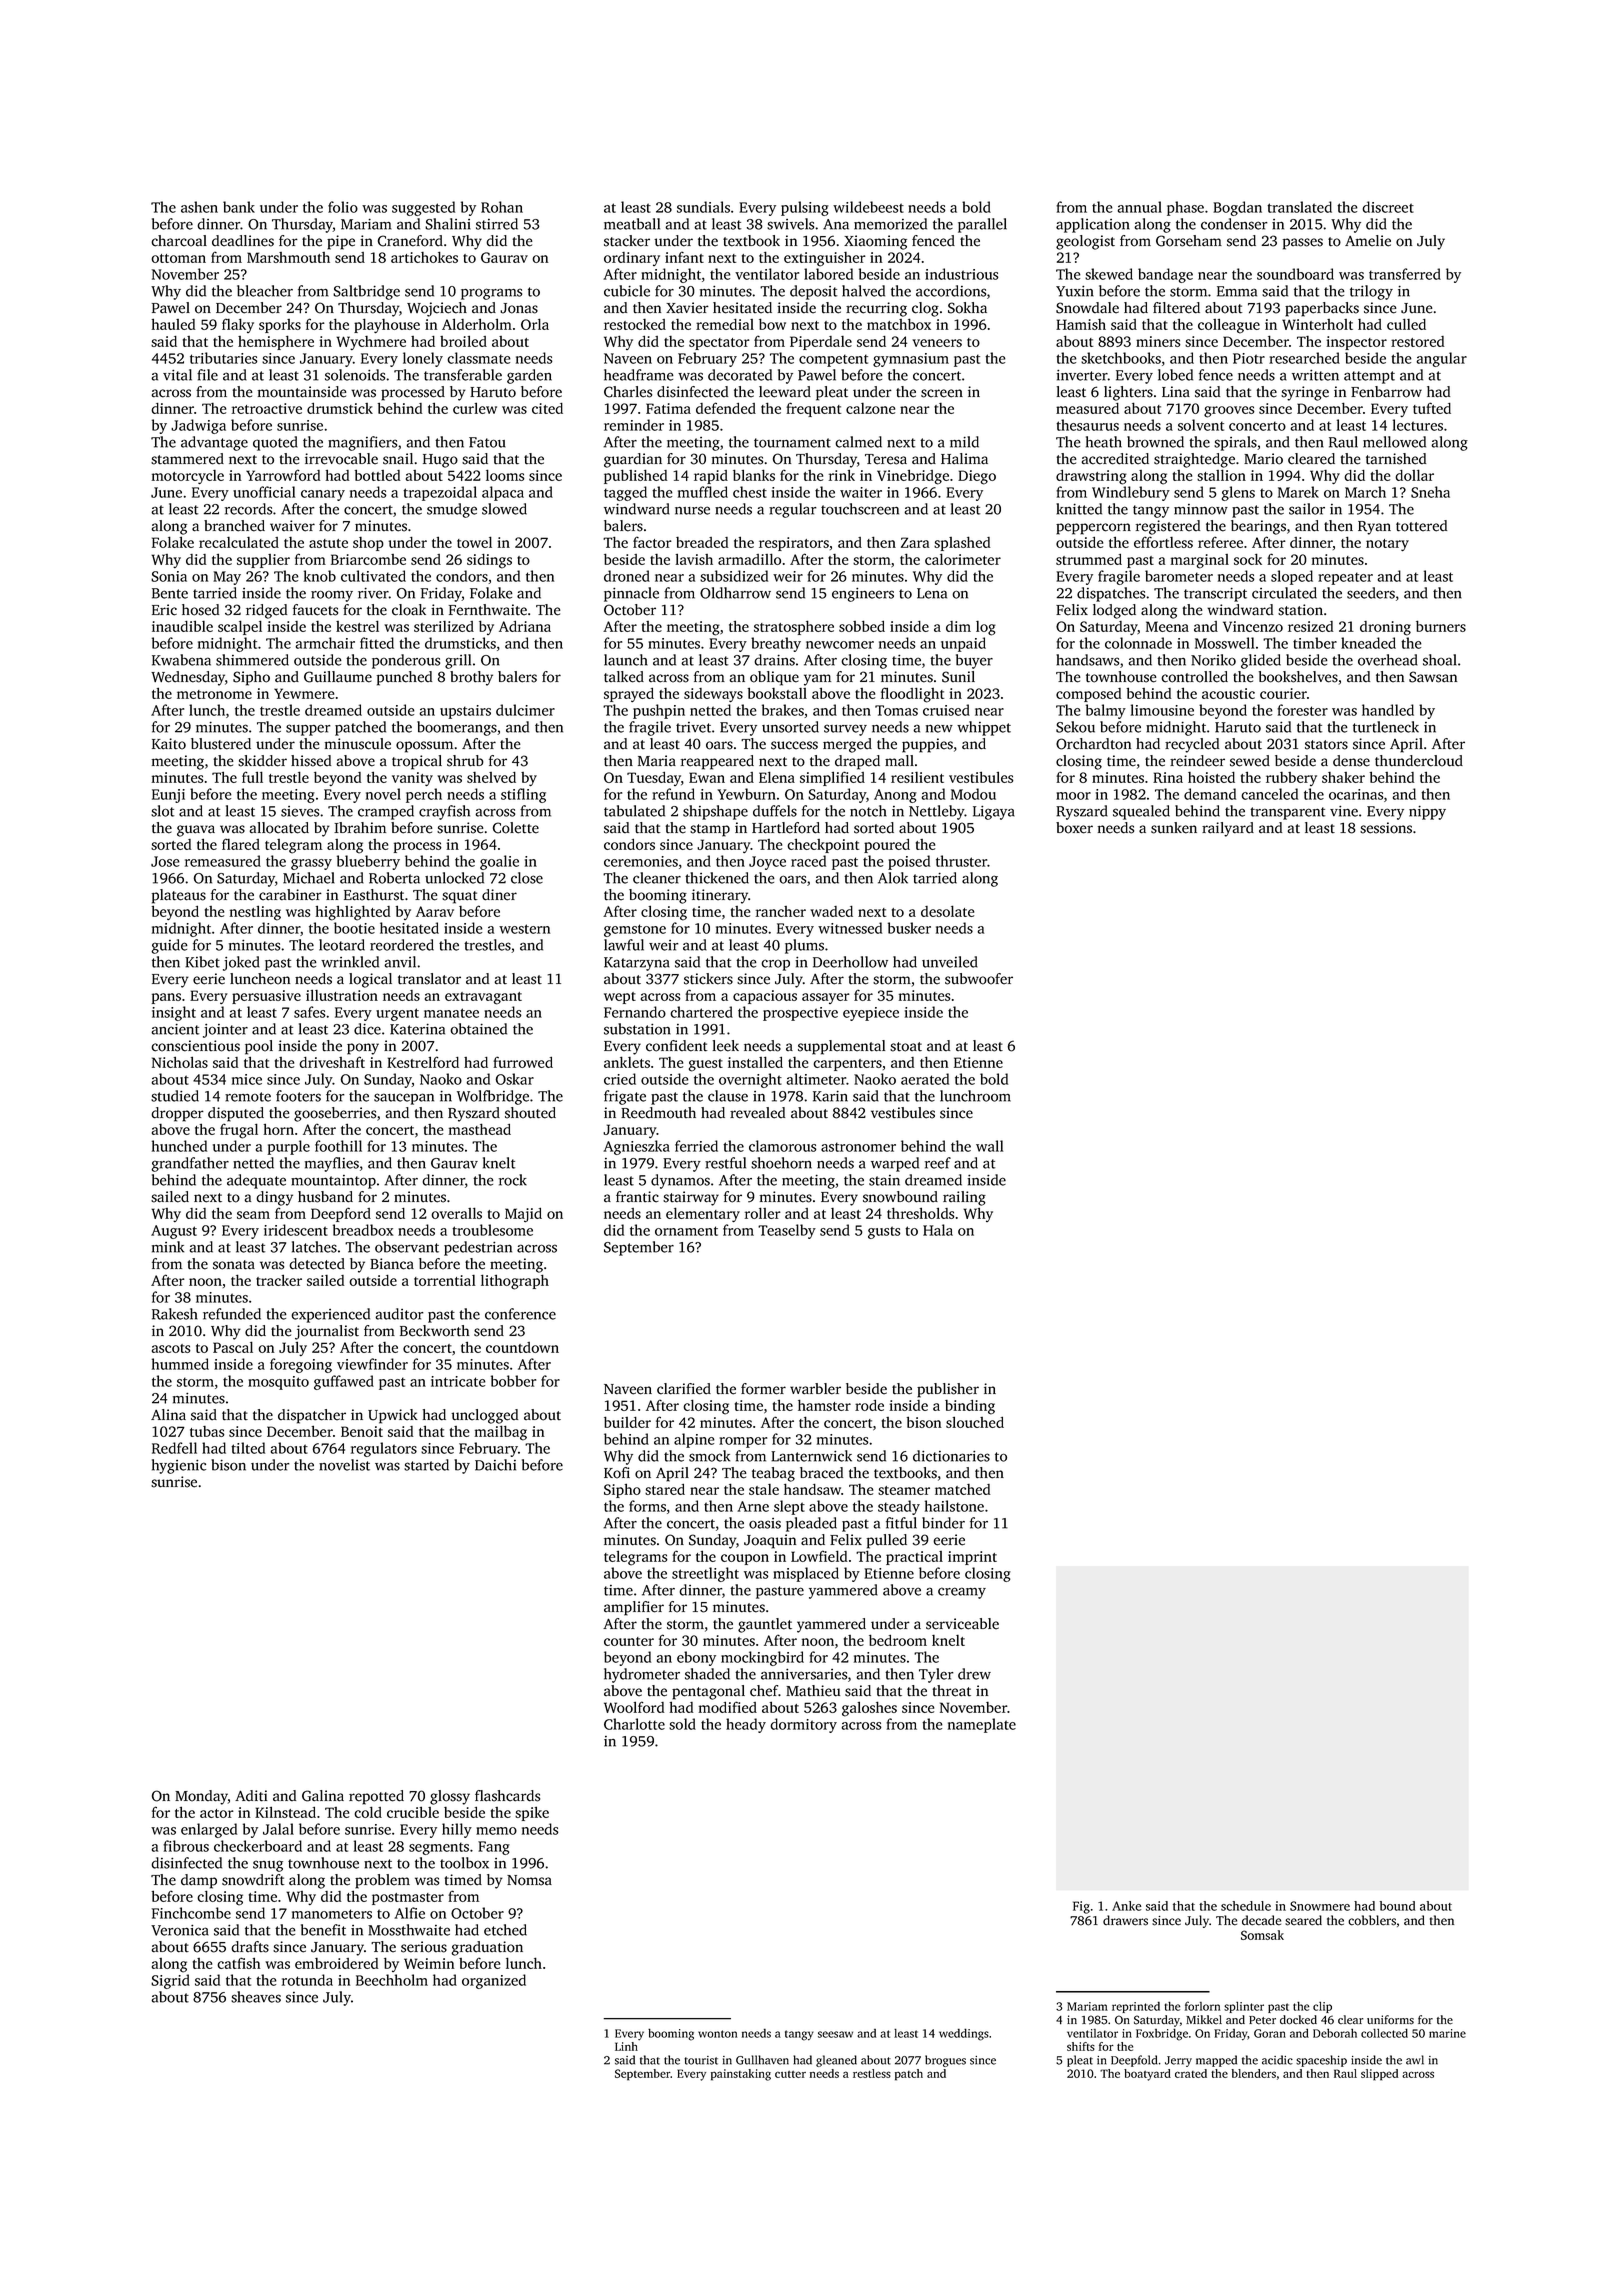  What do you see at coordinates (989, 1146) in the screenshot?
I see `wall` at bounding box center [989, 1146].
